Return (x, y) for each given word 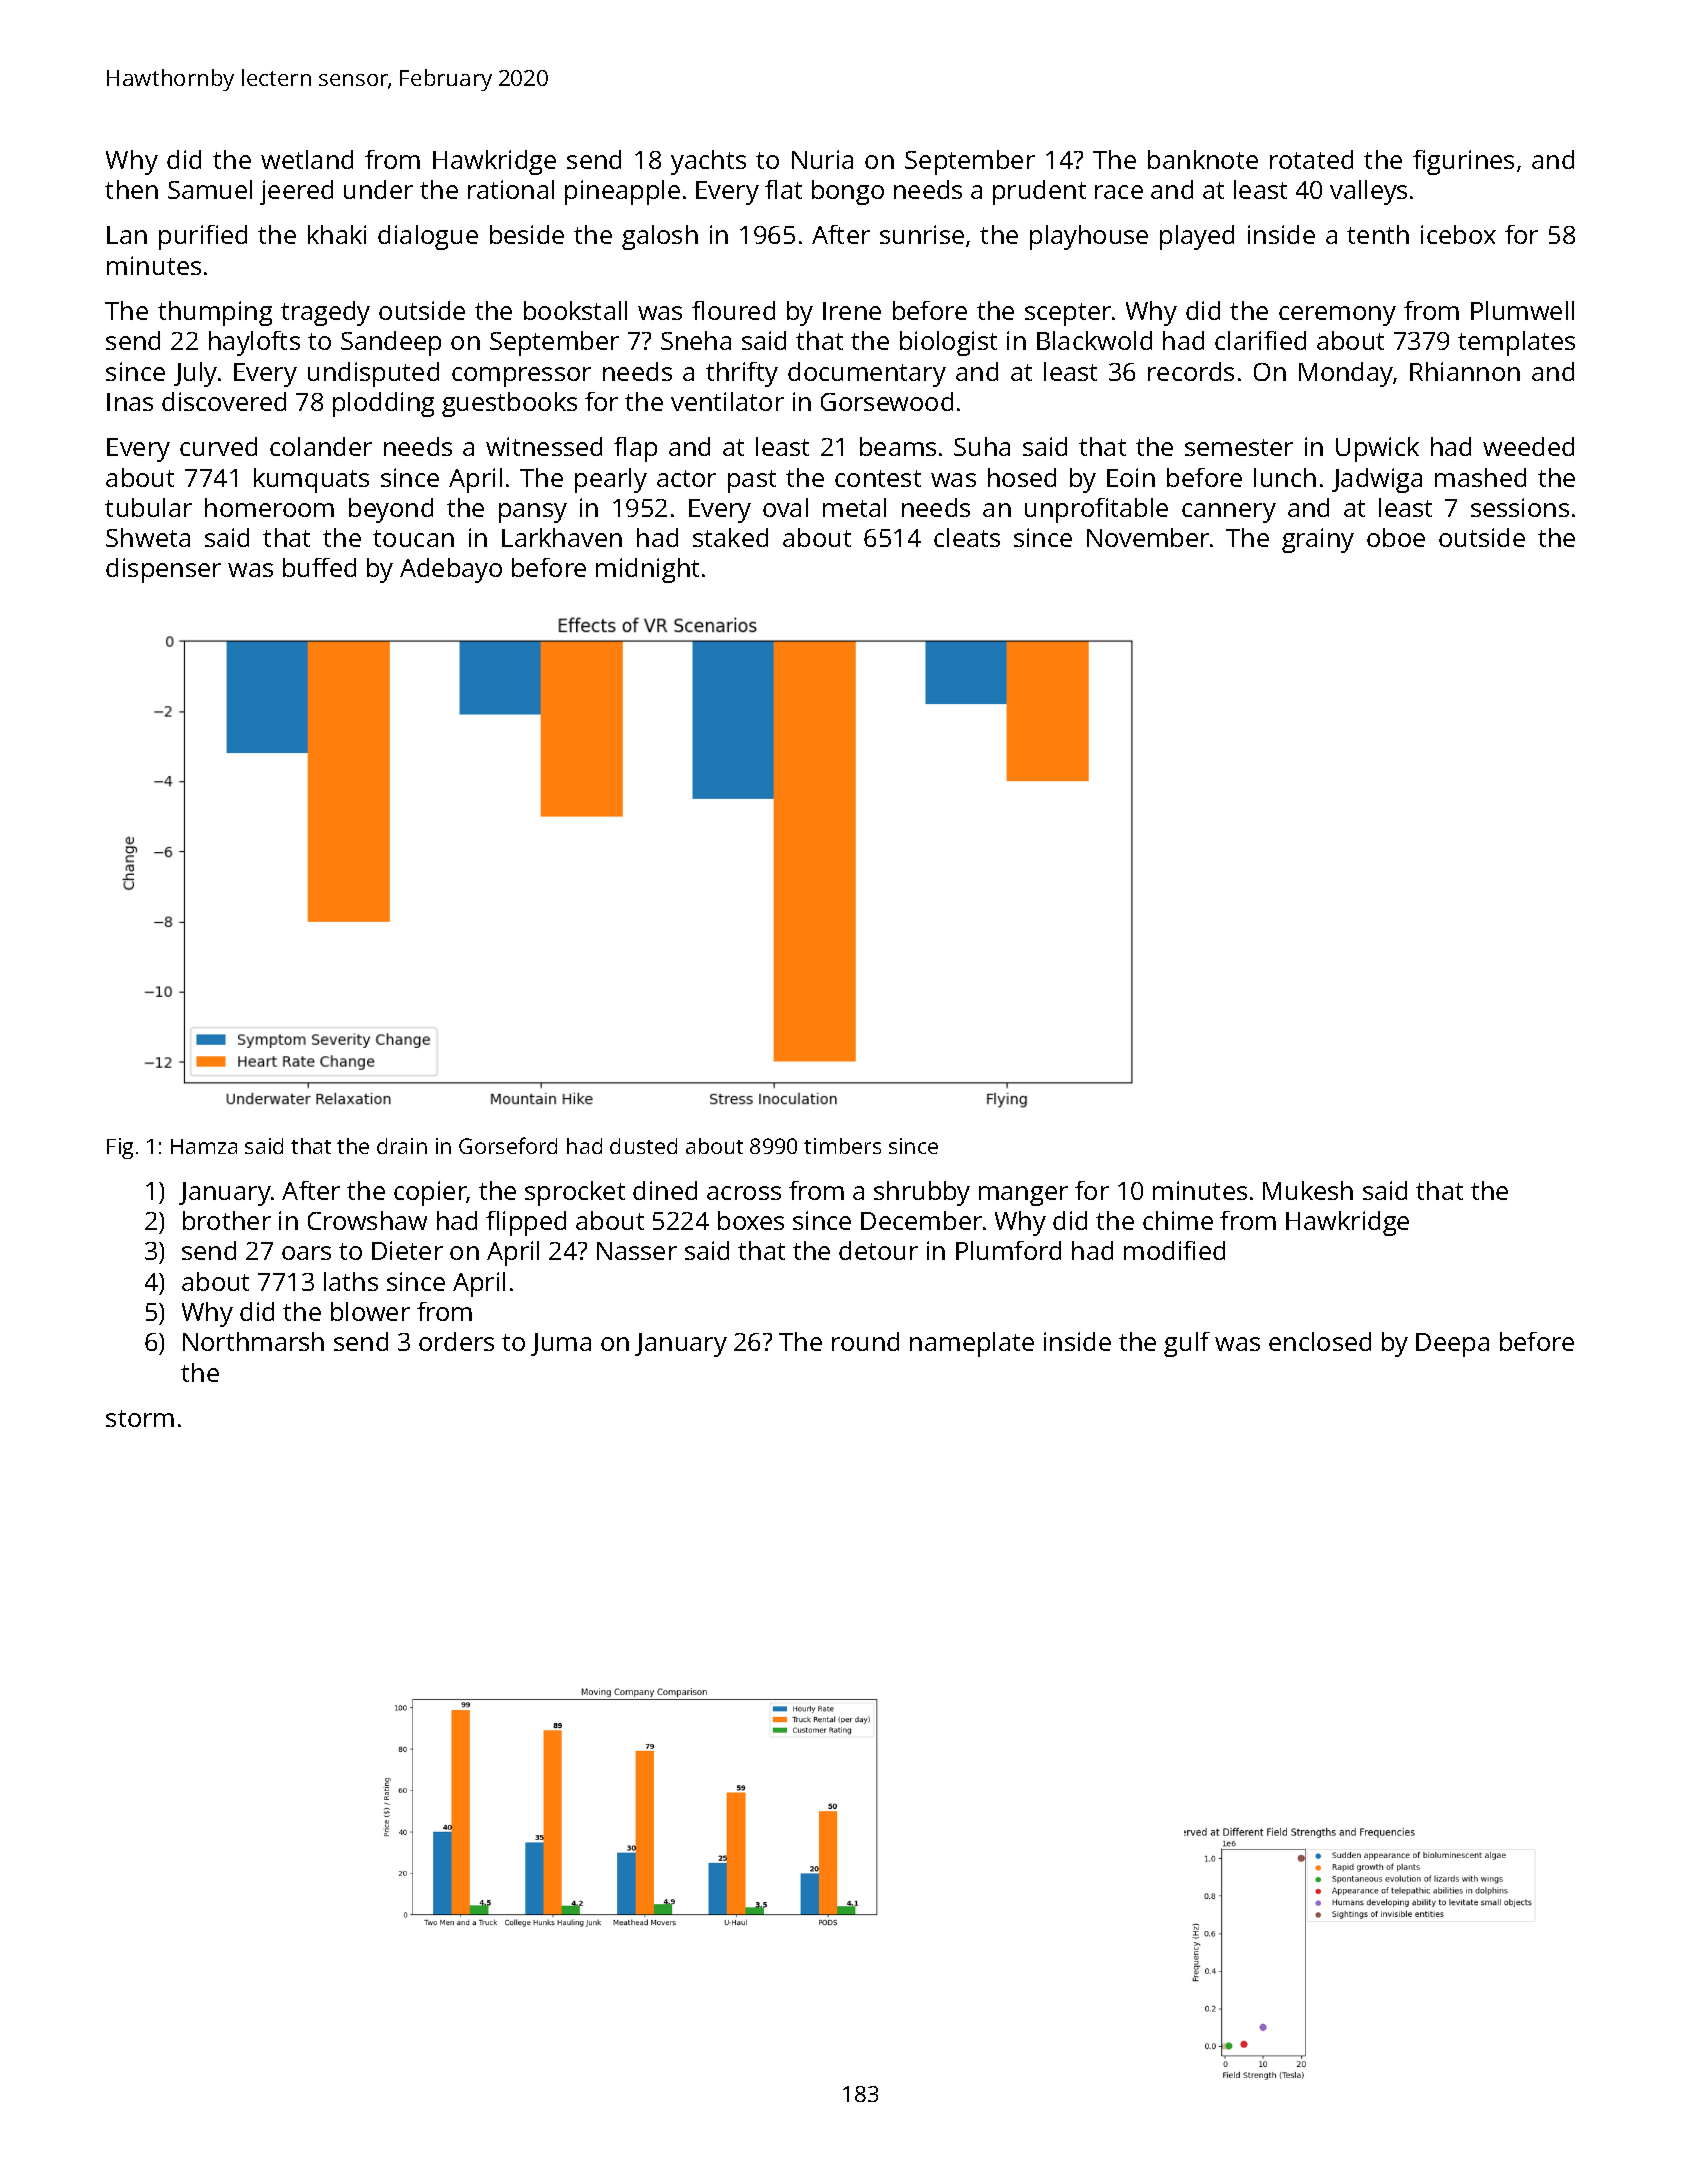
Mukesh (1308, 1190)
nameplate (972, 1344)
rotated (1311, 159)
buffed (319, 567)
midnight (647, 570)
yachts (708, 162)
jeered (296, 192)
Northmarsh (253, 1341)
